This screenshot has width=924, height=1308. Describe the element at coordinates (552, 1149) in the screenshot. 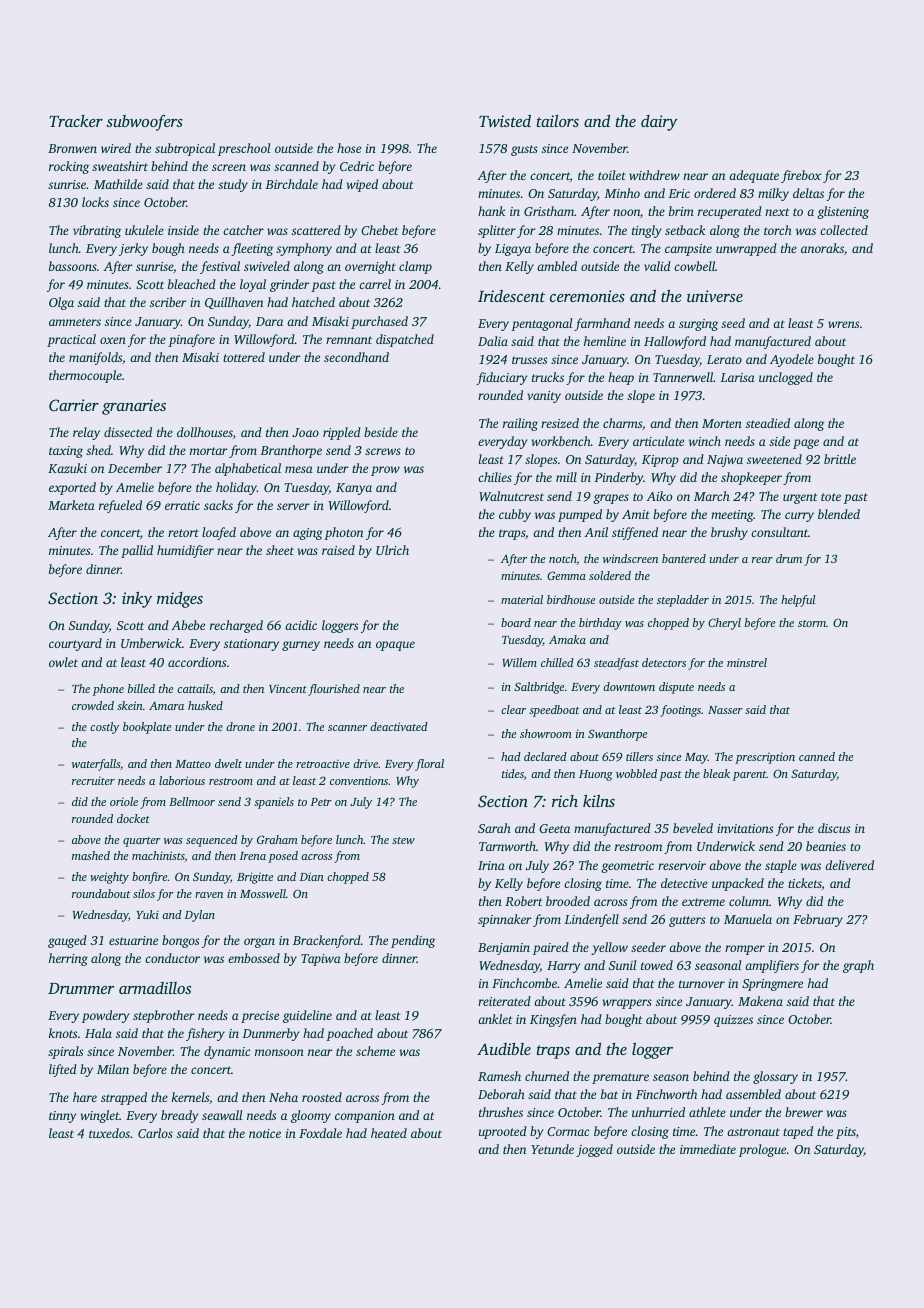

I see `Yetunde` at that location.
